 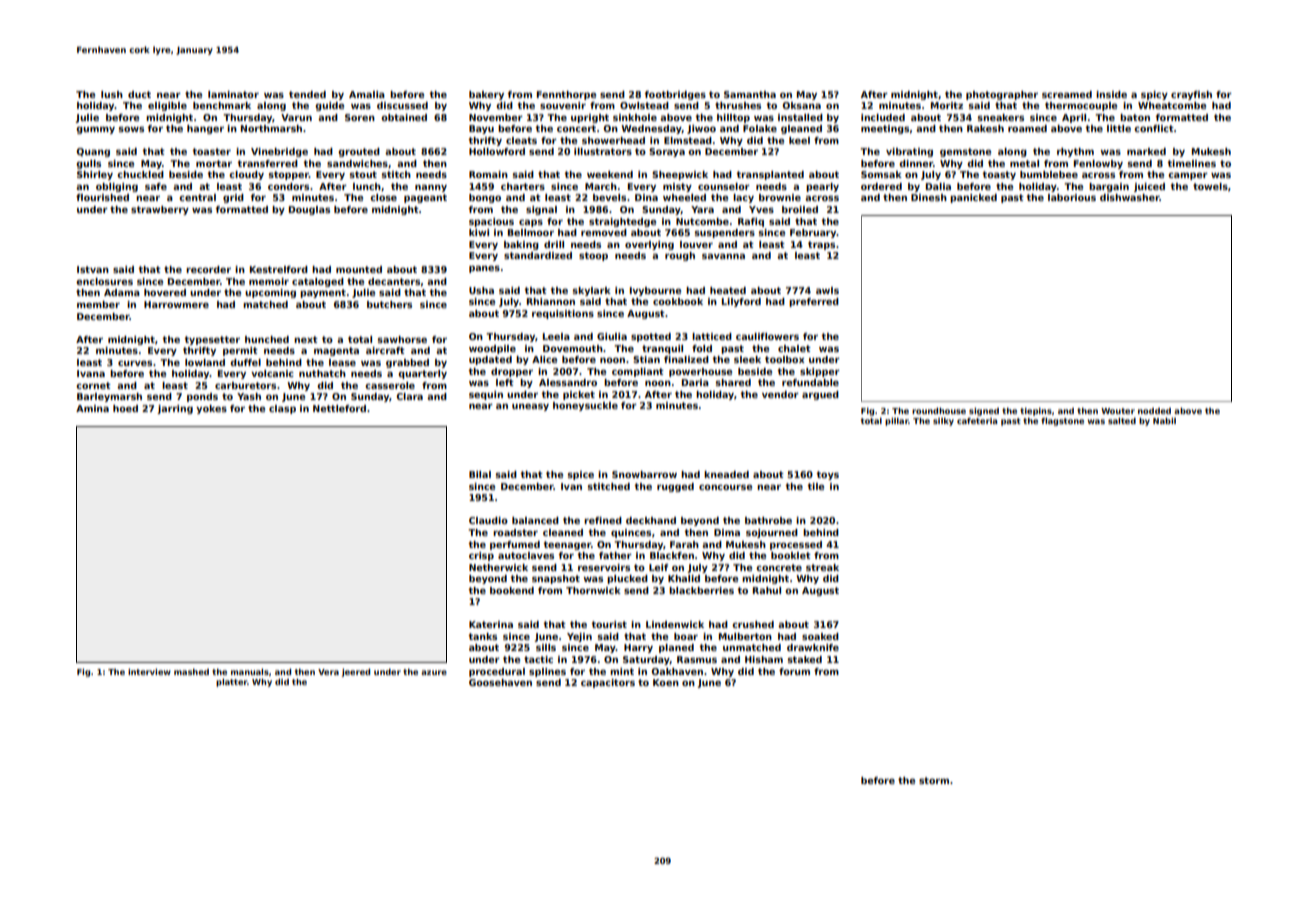 I want to click on Rahul, so click(x=767, y=590).
